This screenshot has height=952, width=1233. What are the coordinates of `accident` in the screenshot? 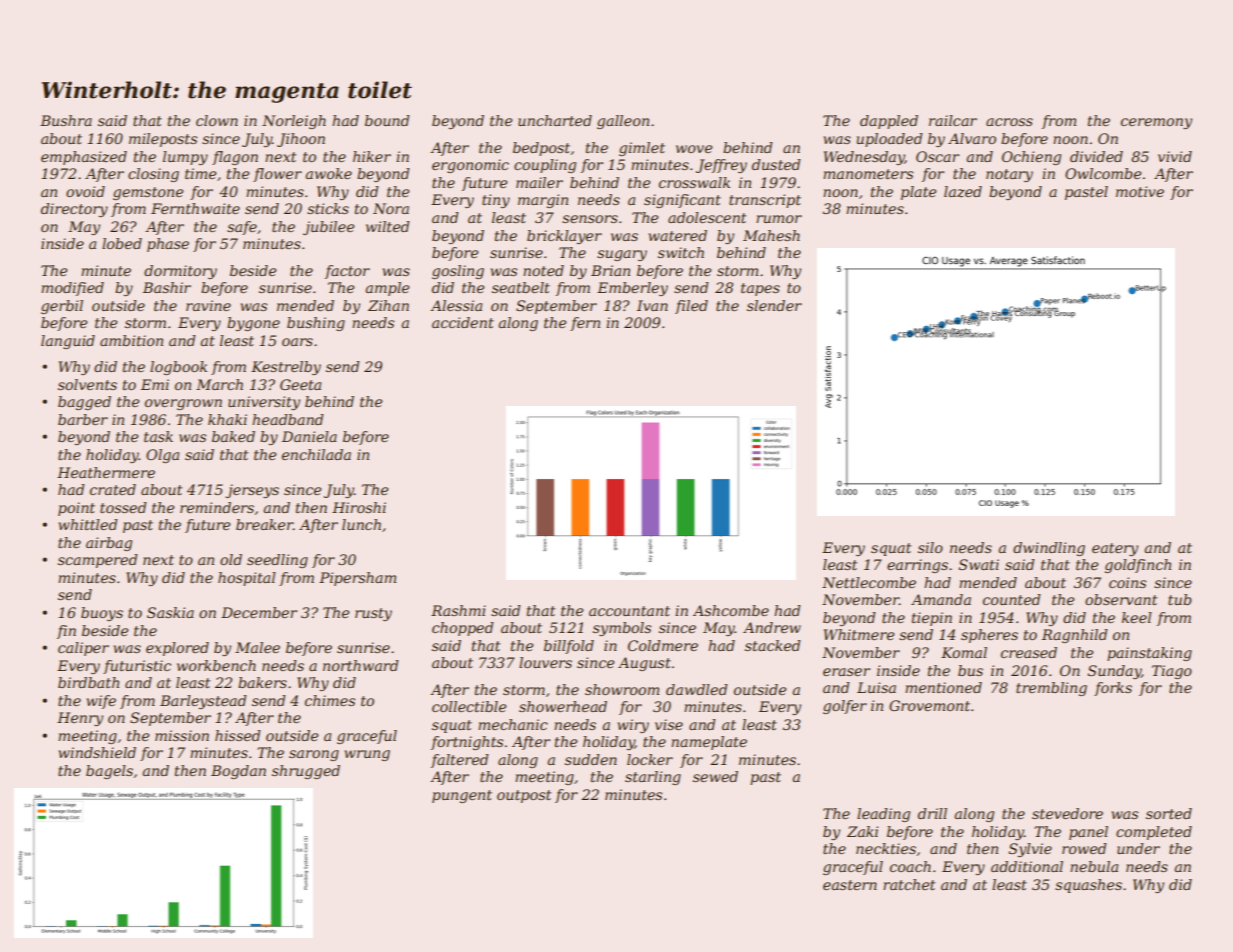 It's located at (463, 322).
